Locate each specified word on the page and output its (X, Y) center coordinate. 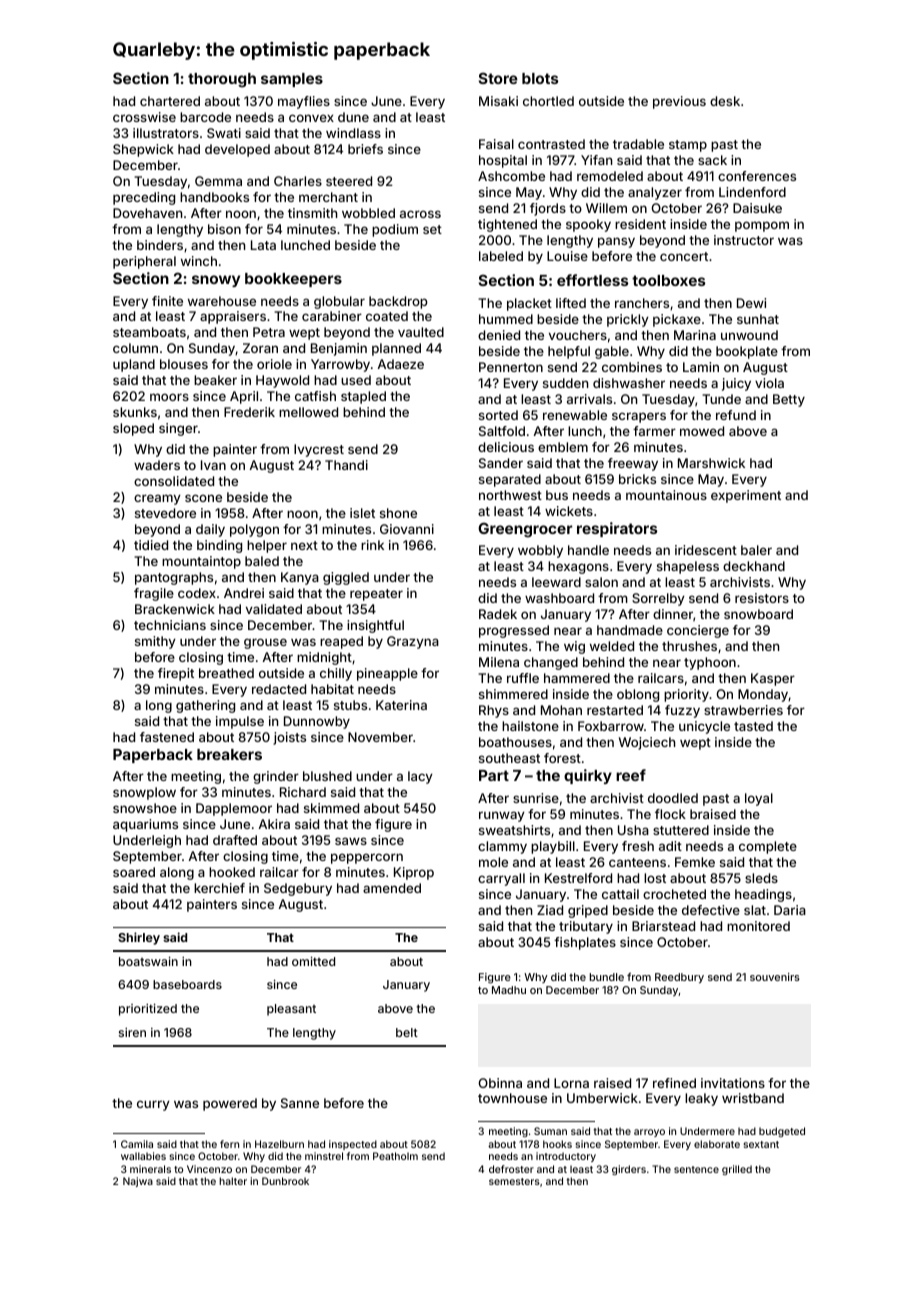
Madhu (509, 990)
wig (574, 647)
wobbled (368, 213)
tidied (151, 545)
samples (292, 80)
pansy (616, 242)
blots (540, 78)
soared (134, 872)
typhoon (710, 663)
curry (153, 1105)
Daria (790, 910)
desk (725, 101)
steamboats (149, 332)
